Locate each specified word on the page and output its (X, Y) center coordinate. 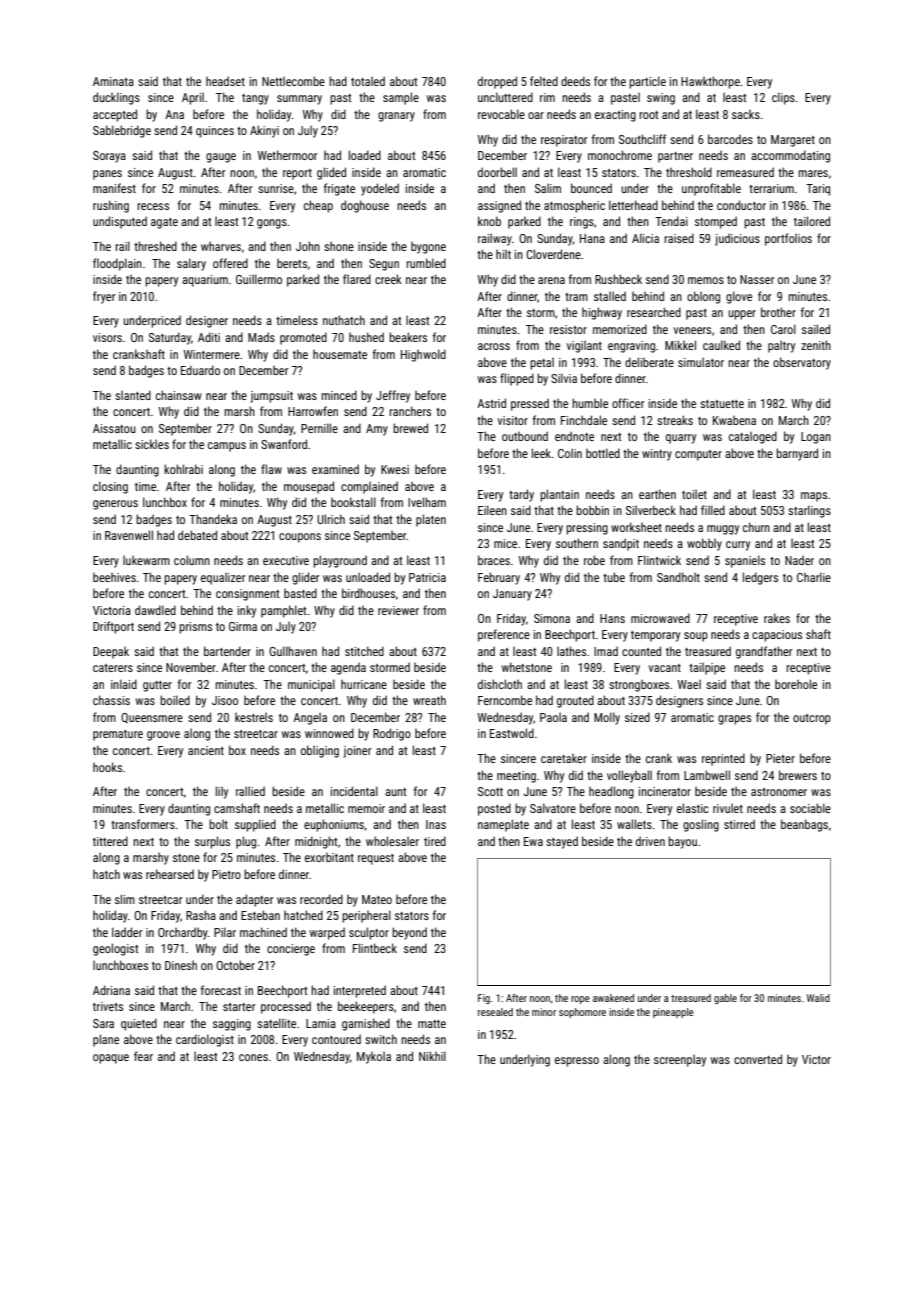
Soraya (109, 157)
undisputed (120, 222)
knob (489, 221)
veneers (692, 330)
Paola (553, 717)
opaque (111, 1059)
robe (594, 560)
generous (115, 505)
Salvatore (553, 808)
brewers (798, 775)
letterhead (633, 205)
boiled (175, 700)
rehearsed (170, 874)
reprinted (723, 759)
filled (713, 510)
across (494, 346)
